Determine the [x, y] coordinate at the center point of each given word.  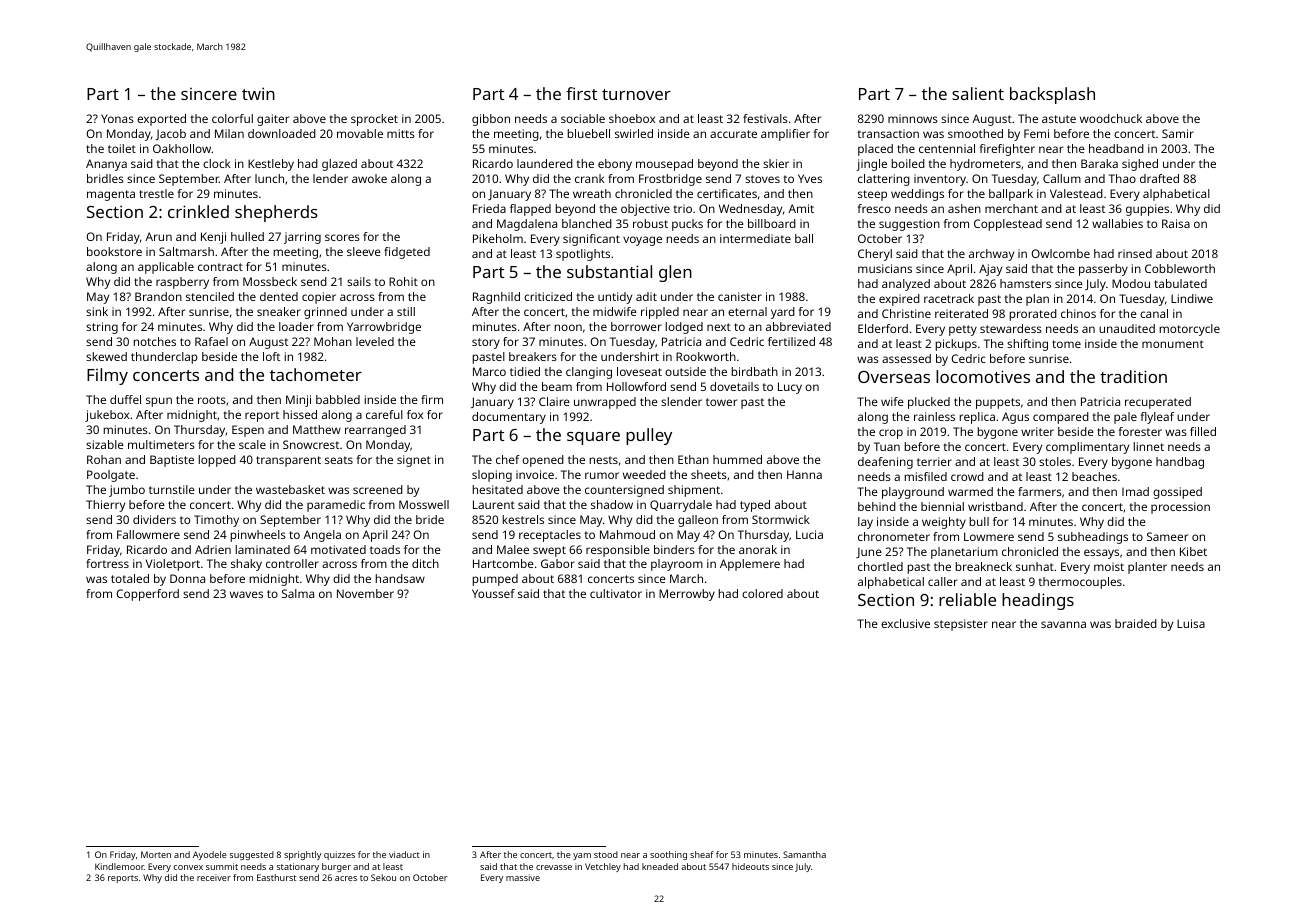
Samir [1178, 133]
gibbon [491, 120]
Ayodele [210, 855]
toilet [122, 148]
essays [1101, 554]
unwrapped [605, 403]
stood [606, 854]
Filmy [107, 376]
